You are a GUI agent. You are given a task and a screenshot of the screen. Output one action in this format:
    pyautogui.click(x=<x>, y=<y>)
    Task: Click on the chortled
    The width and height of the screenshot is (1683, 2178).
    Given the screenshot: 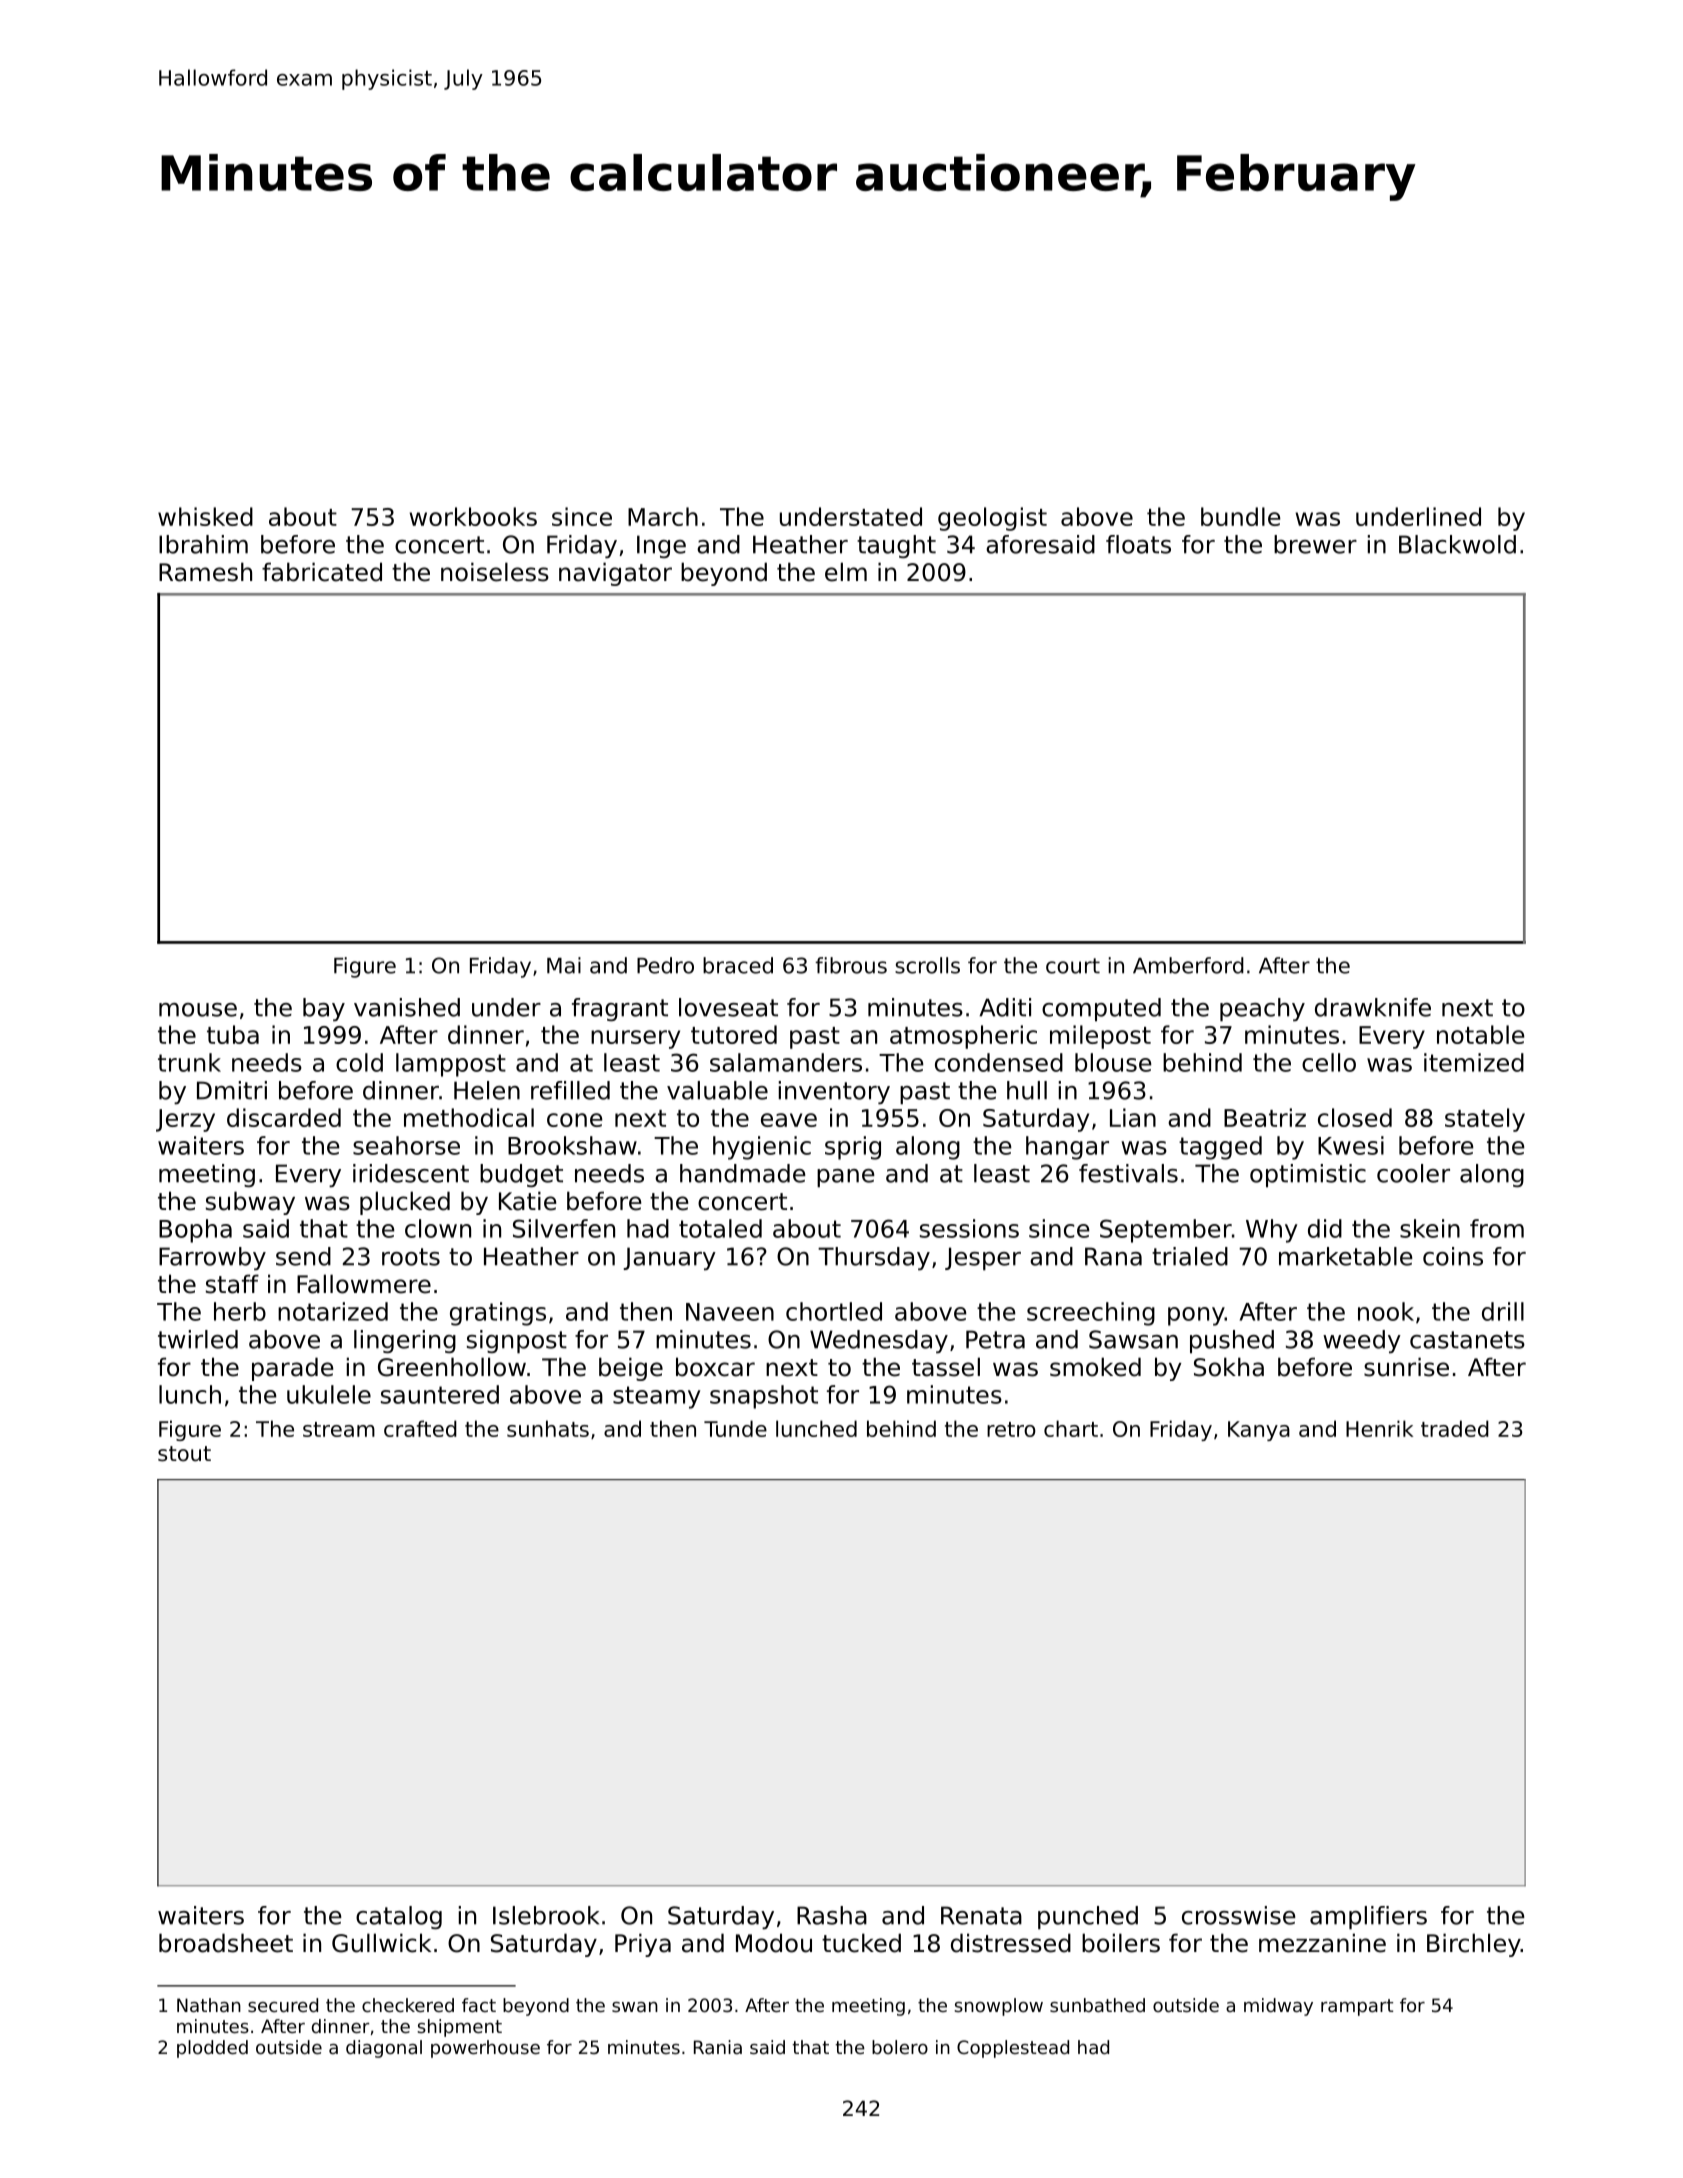 What is the action you would take?
    pyautogui.click(x=834, y=1311)
